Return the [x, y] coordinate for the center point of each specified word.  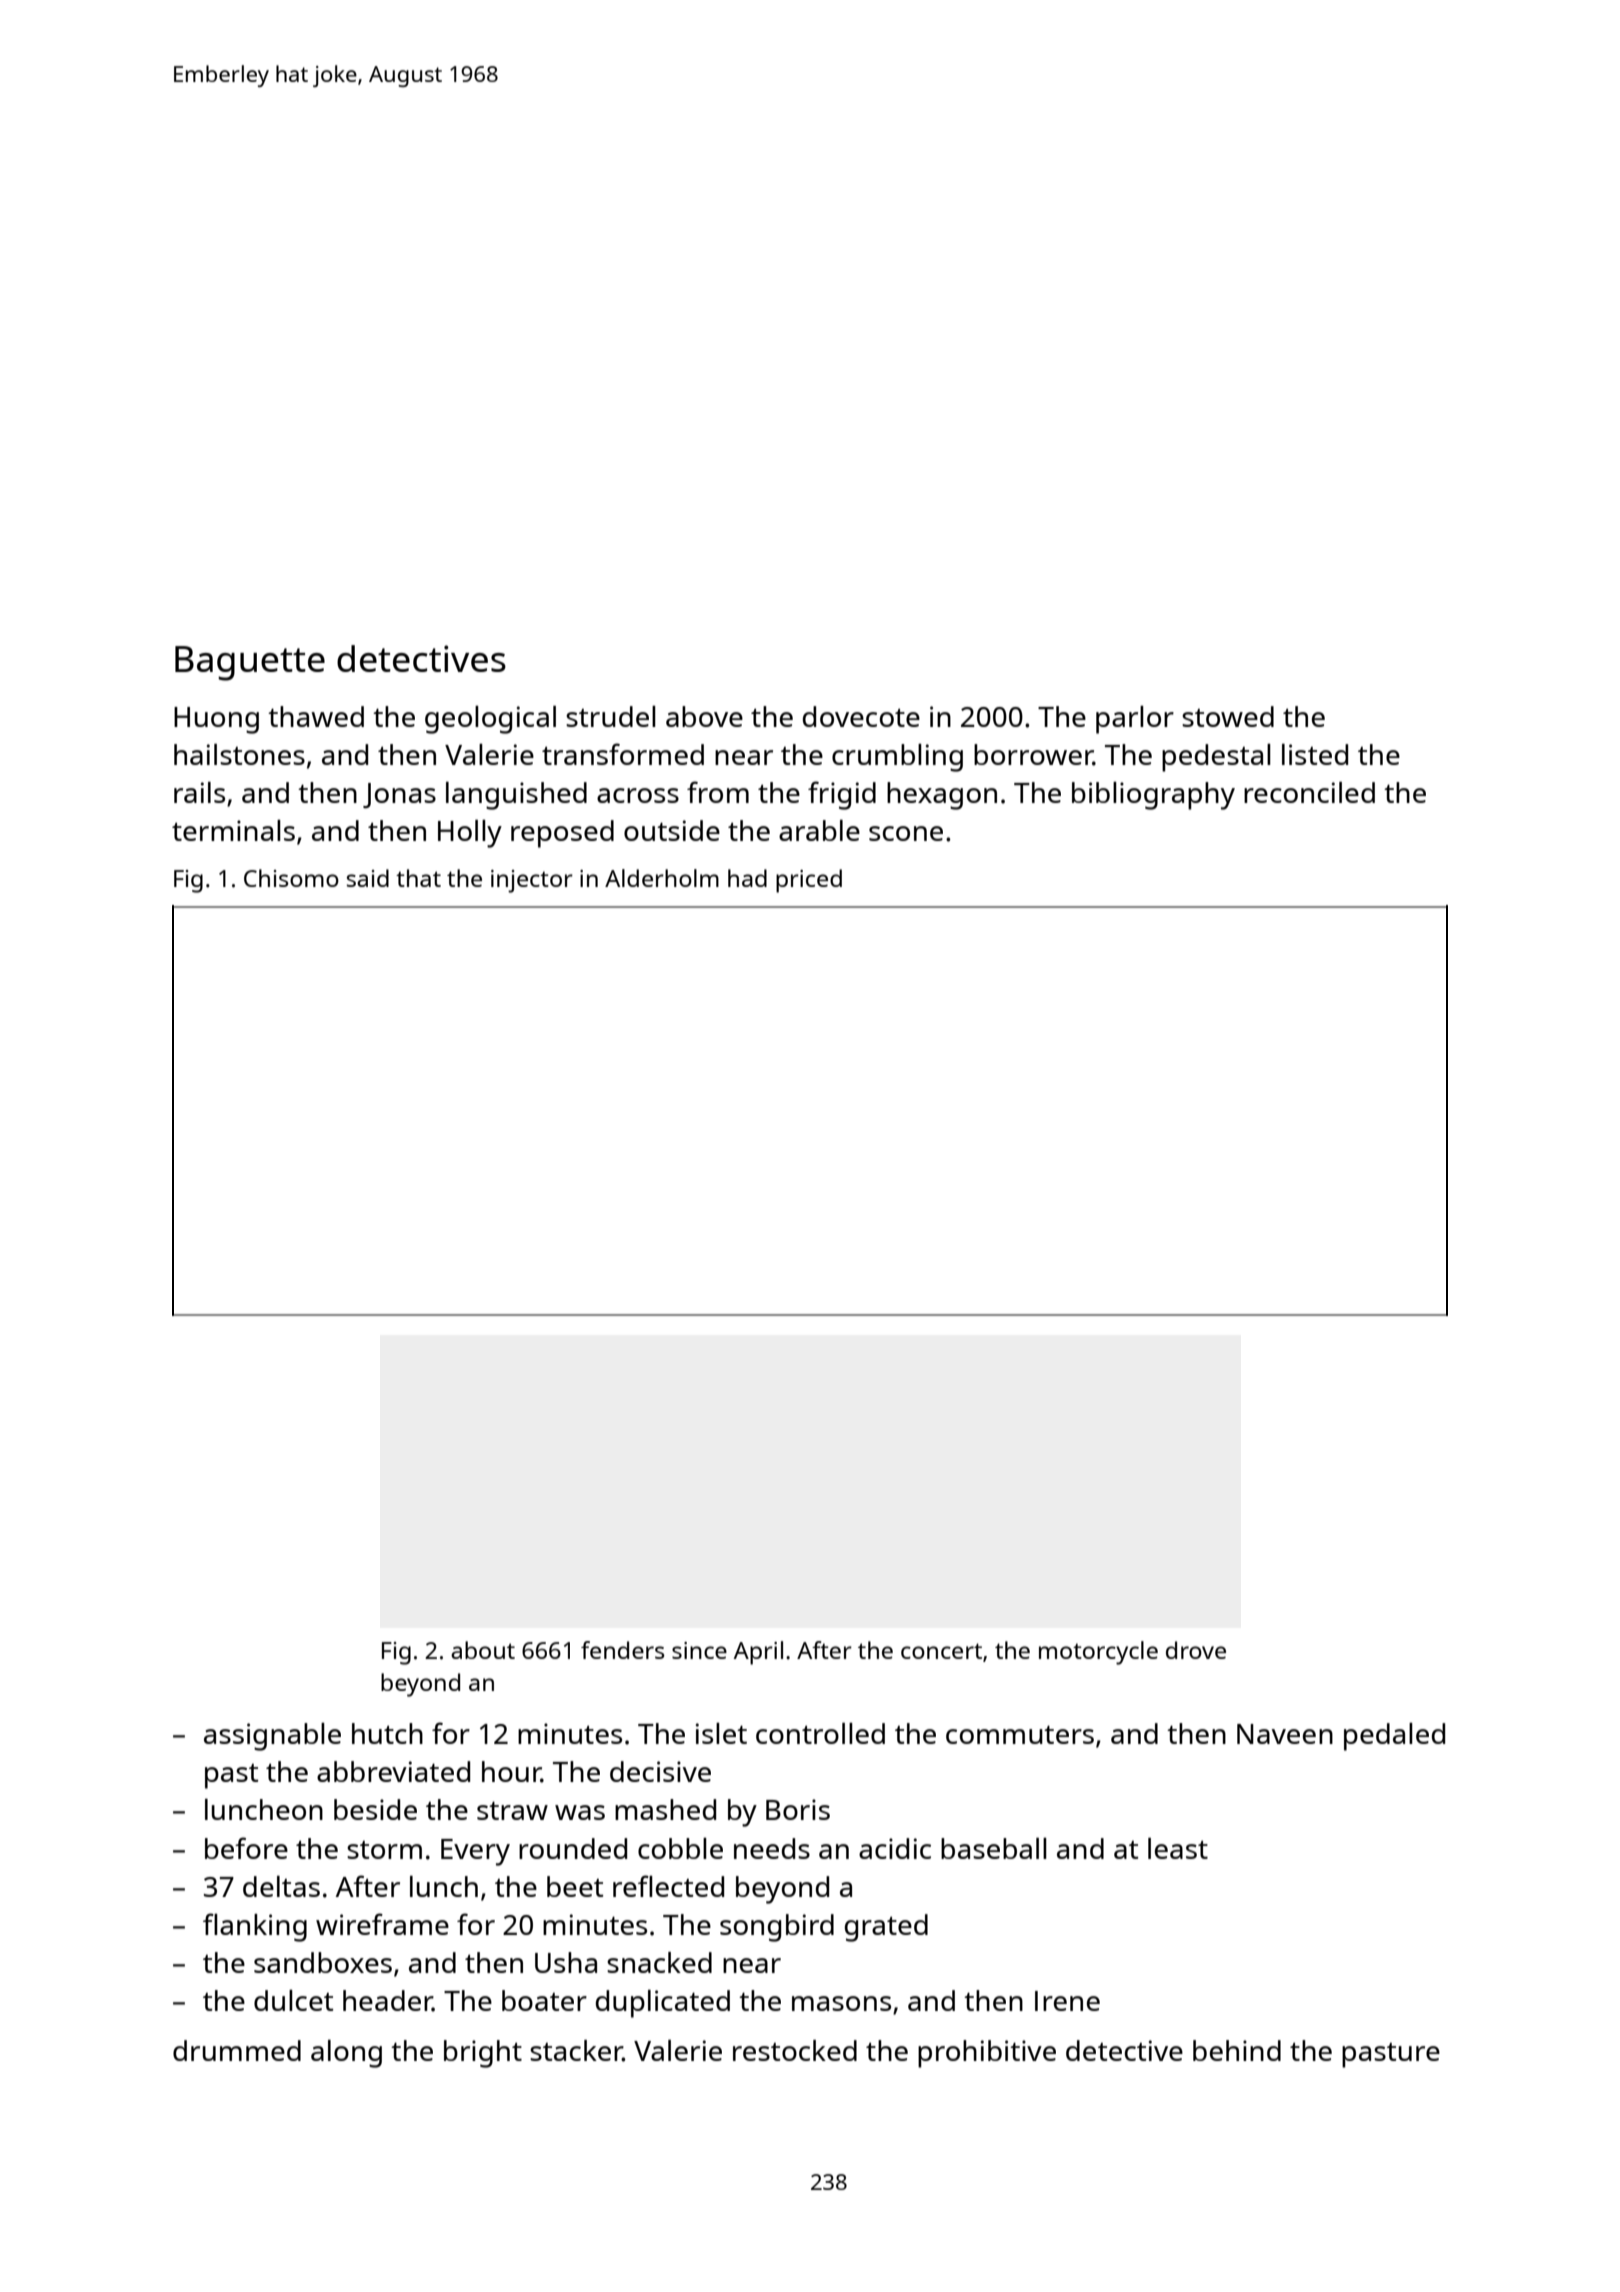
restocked [795, 2050]
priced [809, 881]
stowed [1228, 716]
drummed [237, 2050]
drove [1196, 1650]
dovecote [861, 716]
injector [532, 881]
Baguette [250, 663]
